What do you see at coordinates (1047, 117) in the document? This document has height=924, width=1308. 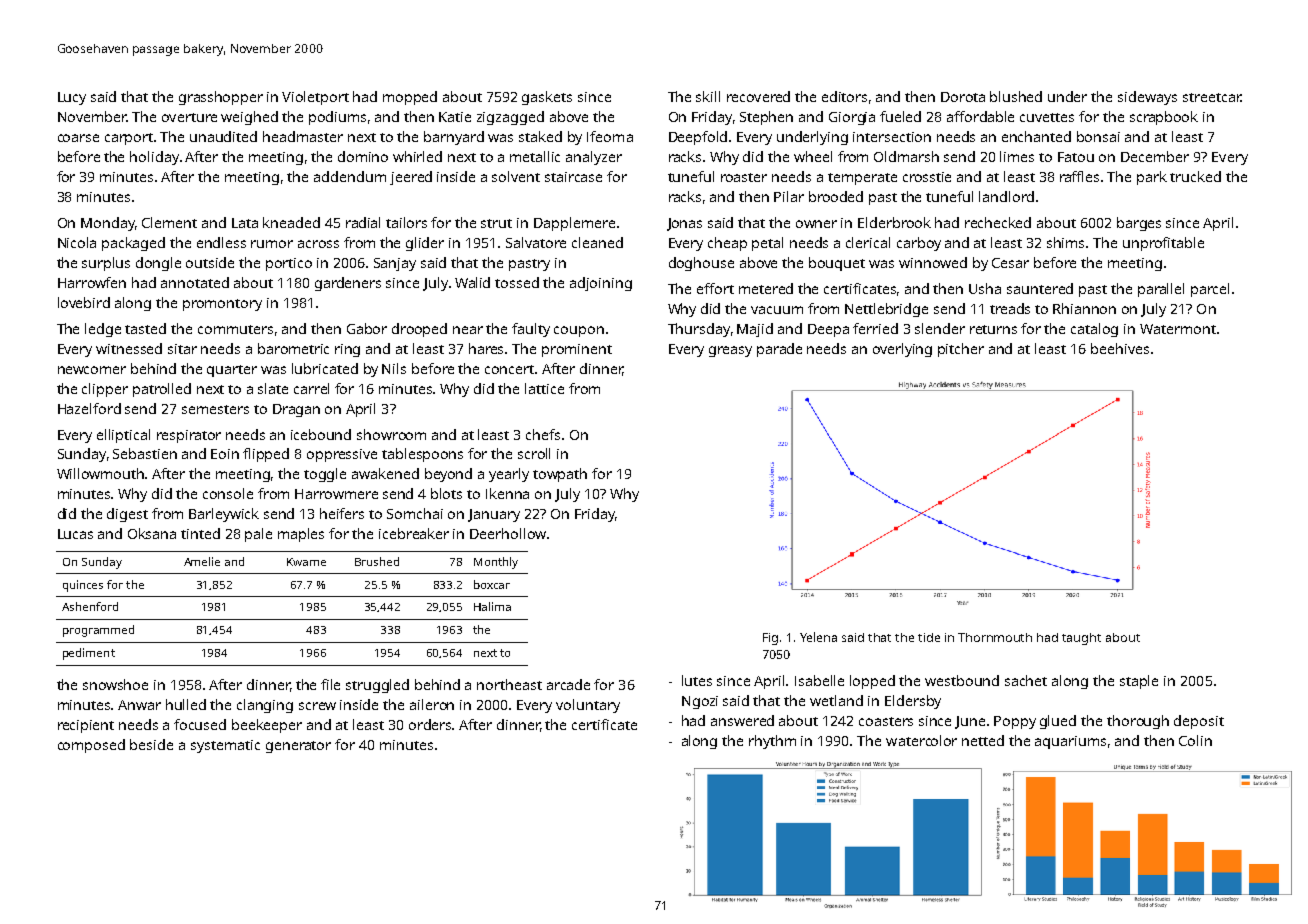 I see `cuvettes` at bounding box center [1047, 117].
